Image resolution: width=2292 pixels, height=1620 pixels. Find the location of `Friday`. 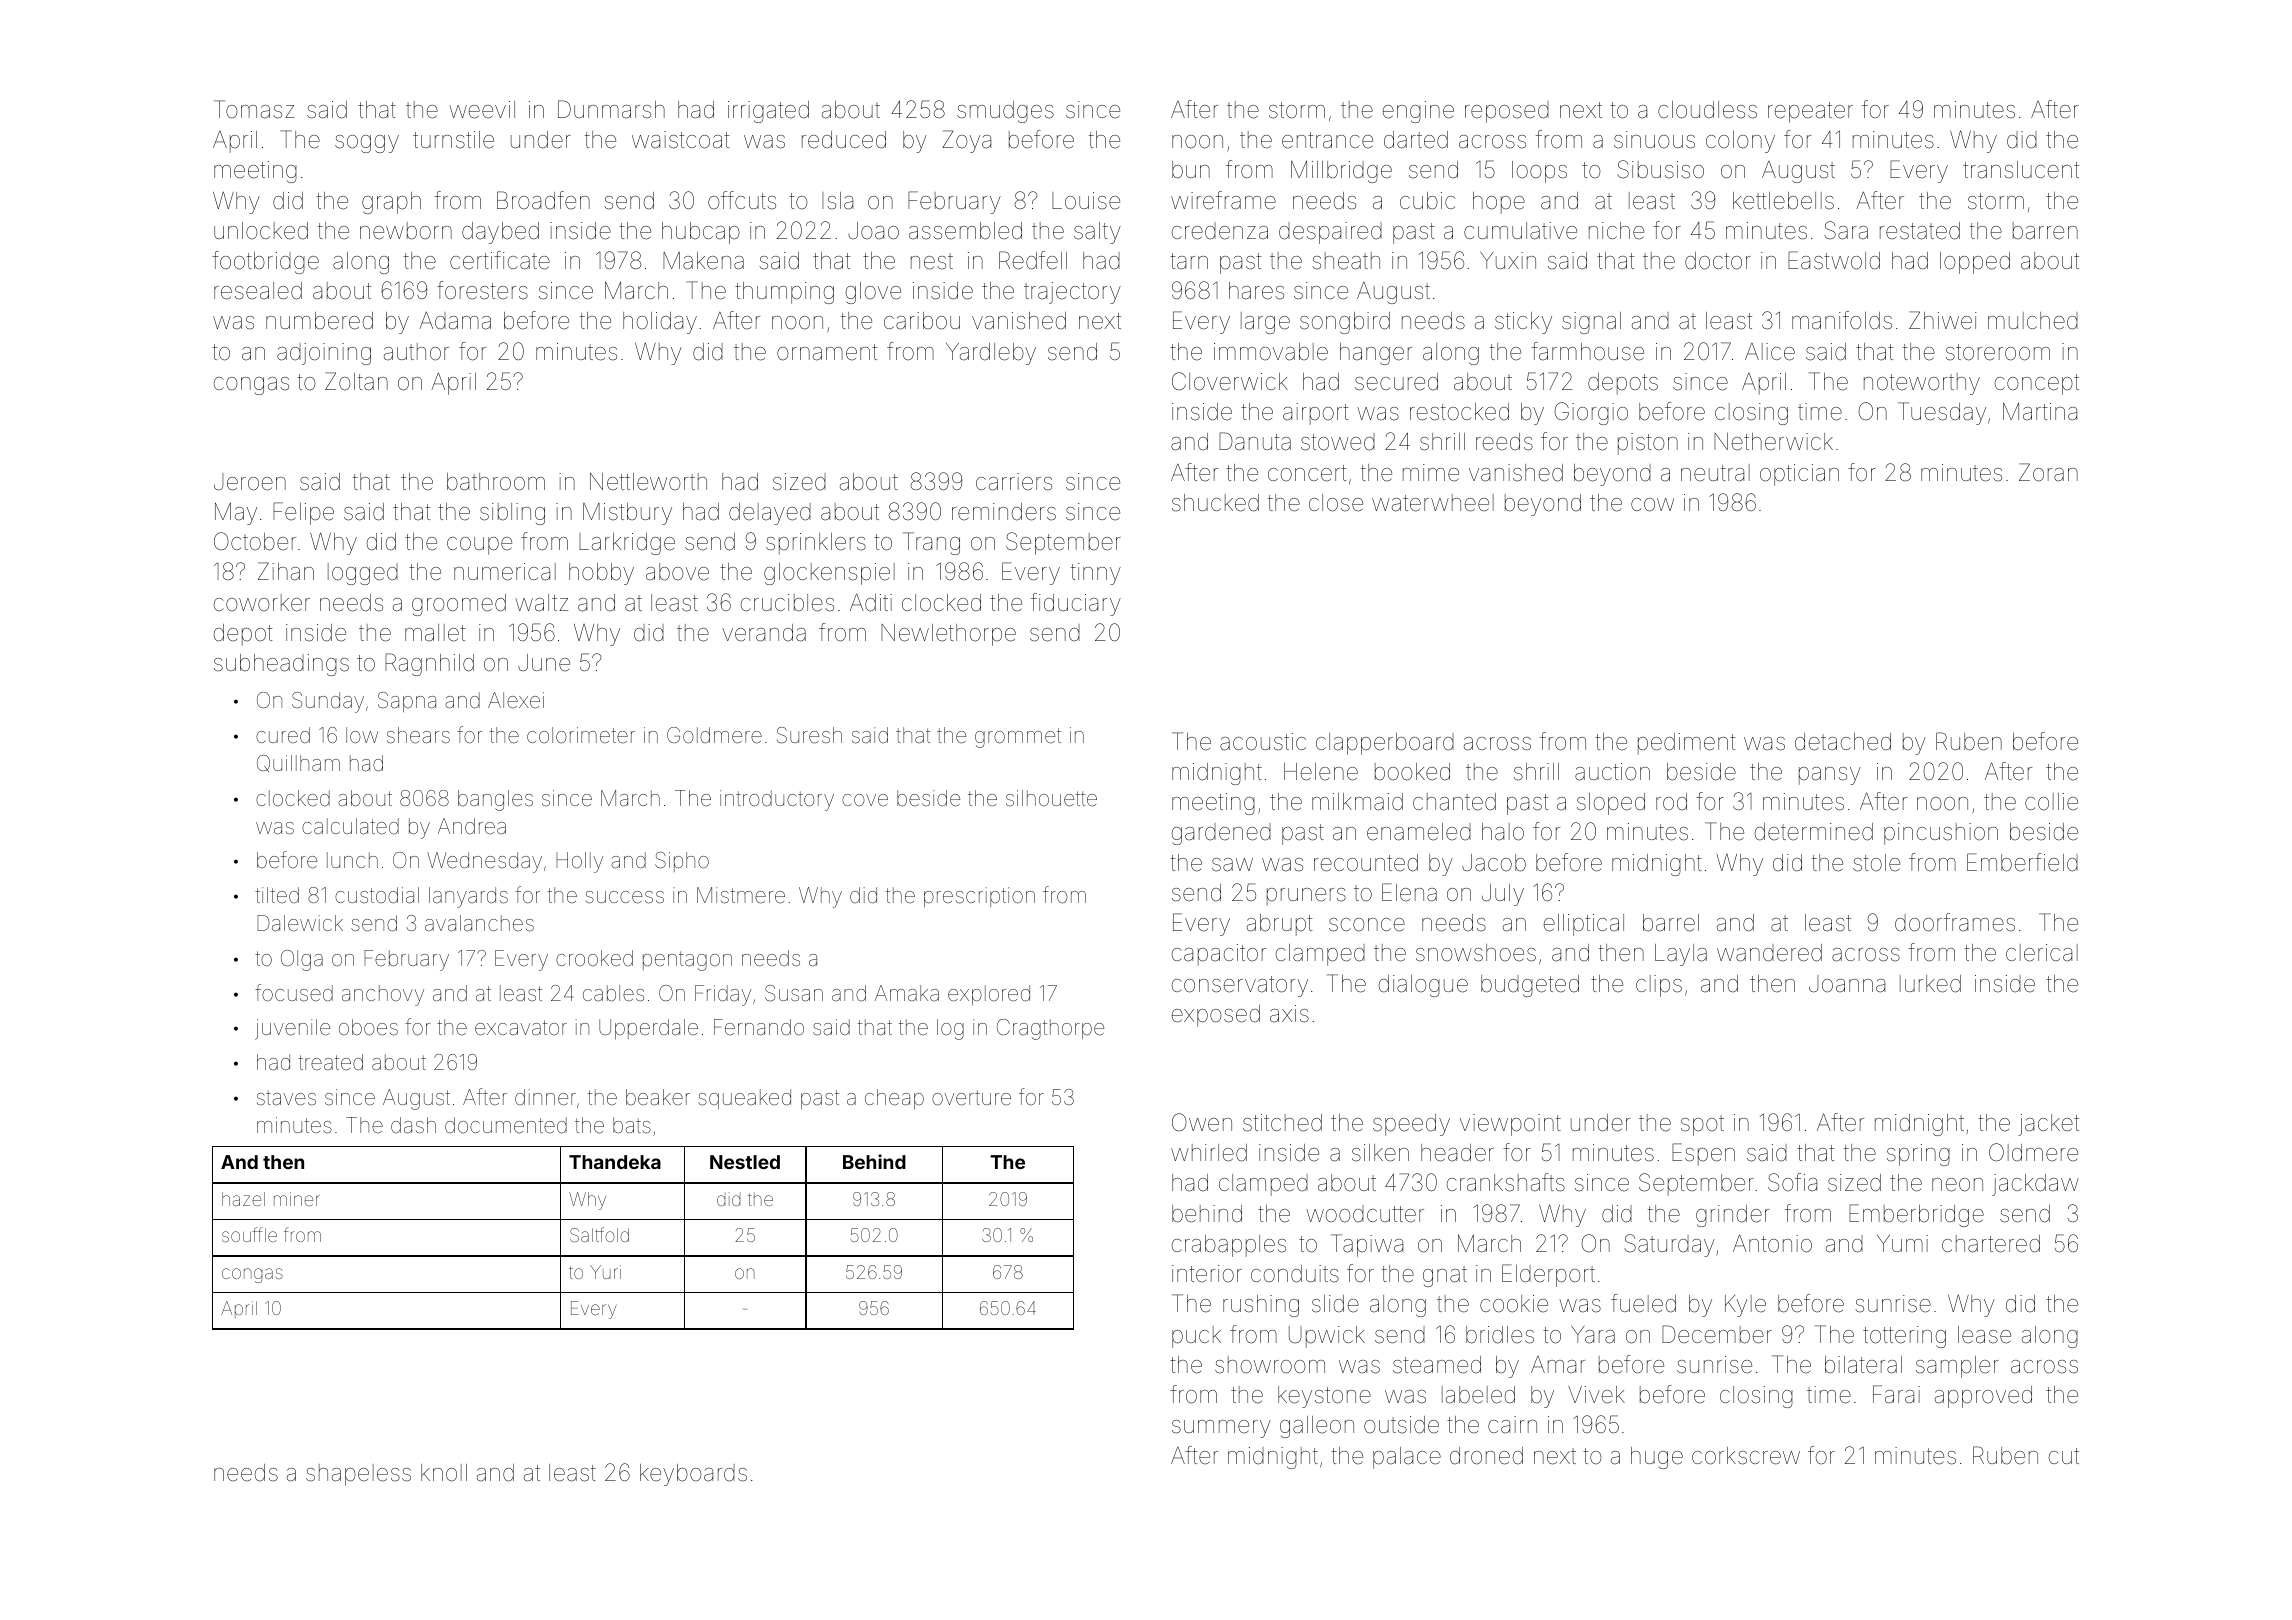

Friday is located at coordinates (723, 995).
